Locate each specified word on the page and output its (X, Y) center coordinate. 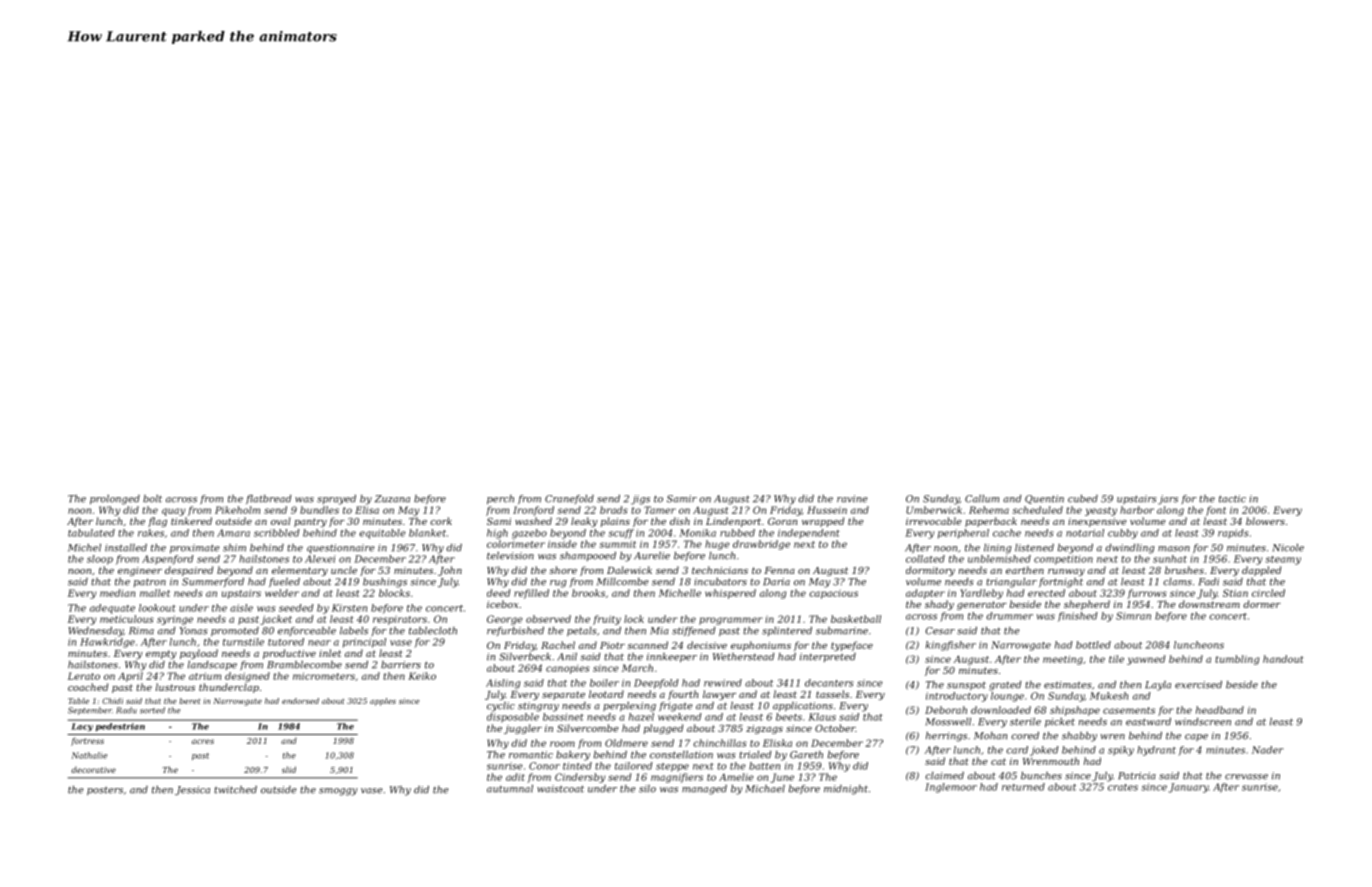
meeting (1063, 660)
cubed (1083, 499)
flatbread (269, 499)
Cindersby (580, 778)
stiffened (694, 631)
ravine (852, 499)
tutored (286, 642)
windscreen (1203, 722)
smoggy (338, 792)
